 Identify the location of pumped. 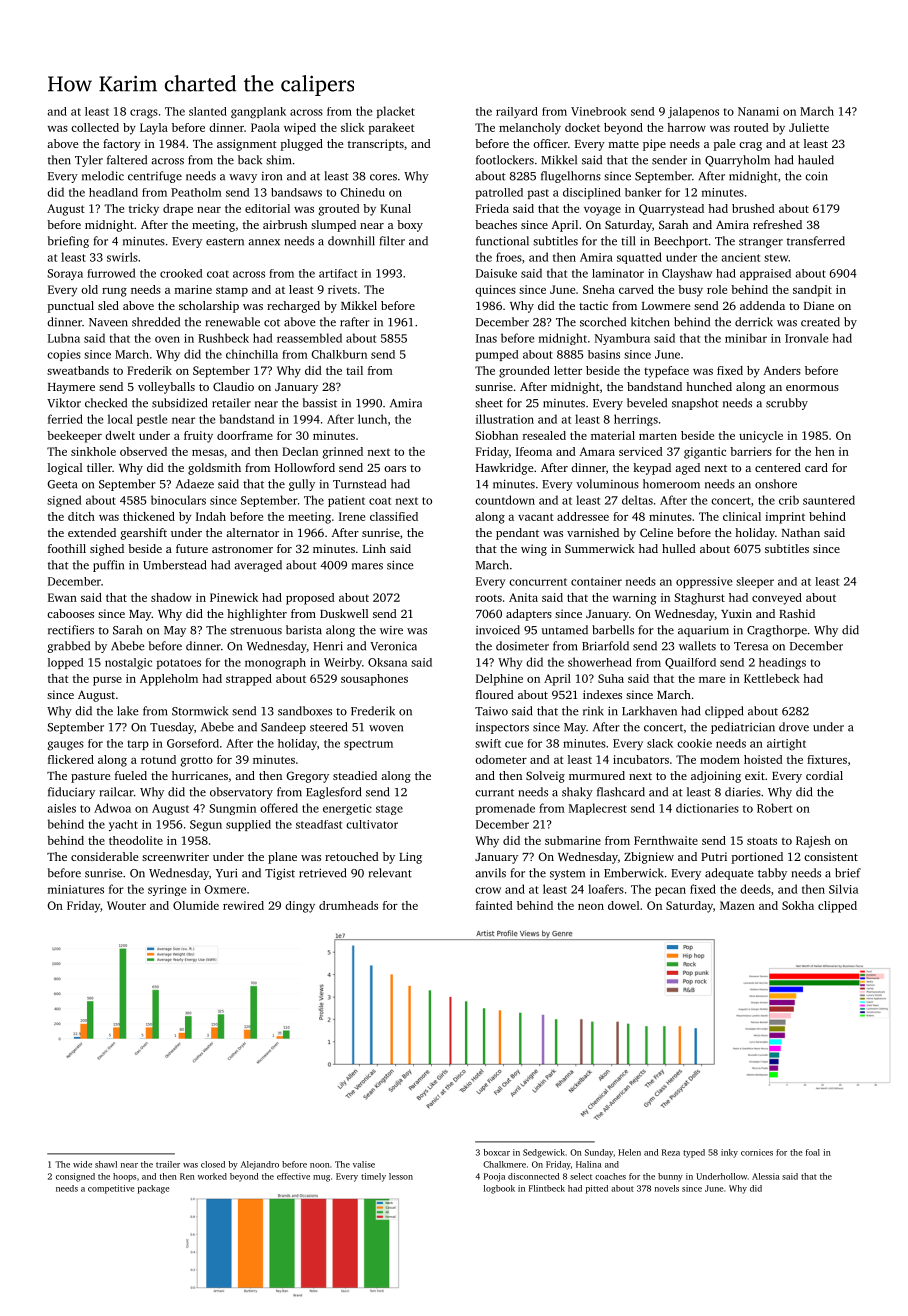
(497, 355).
